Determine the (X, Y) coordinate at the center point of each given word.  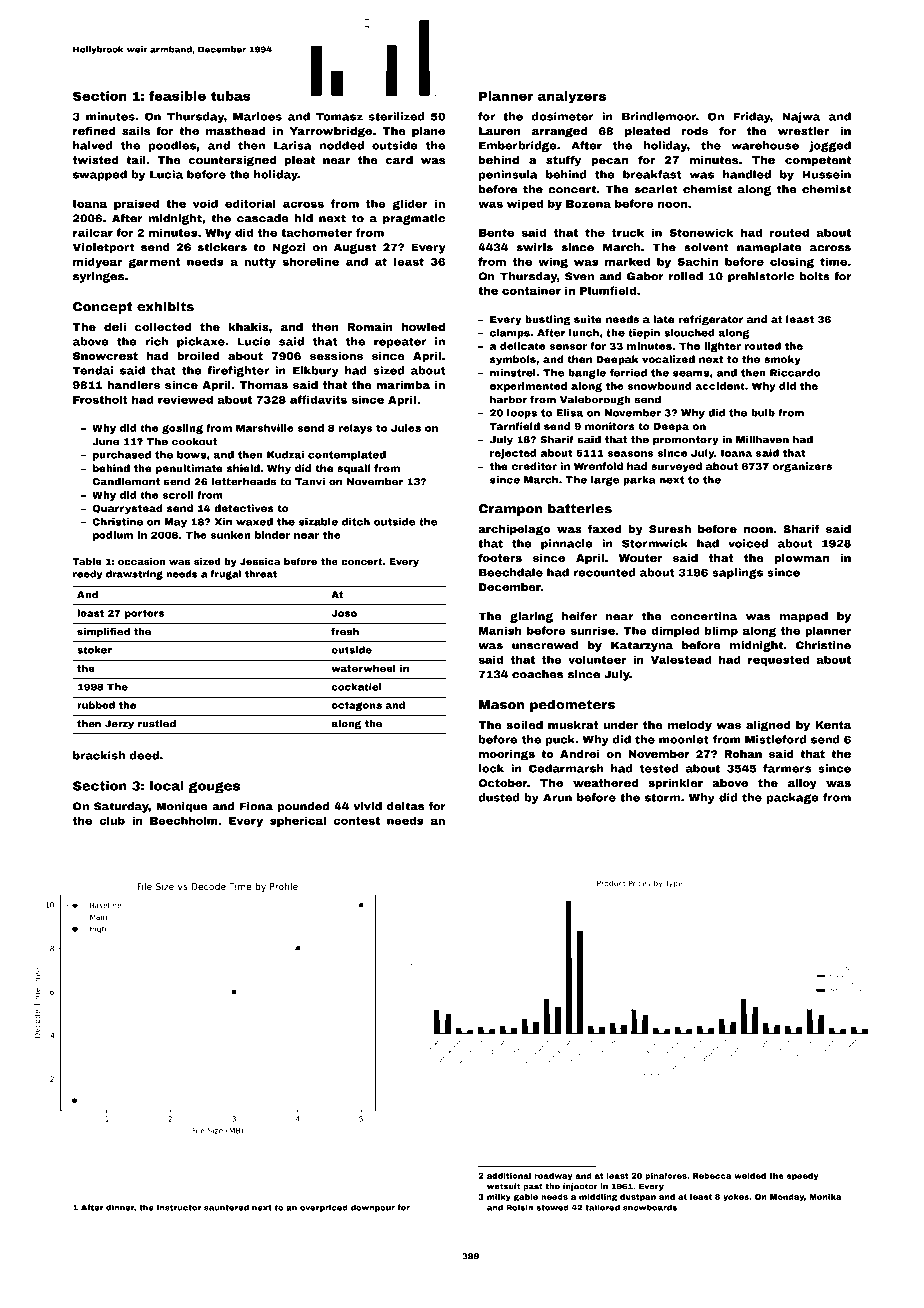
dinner (120, 1207)
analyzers (572, 97)
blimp (721, 631)
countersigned (232, 161)
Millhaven (762, 439)
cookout (194, 441)
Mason (502, 705)
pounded (303, 807)
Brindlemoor (659, 116)
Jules (406, 428)
